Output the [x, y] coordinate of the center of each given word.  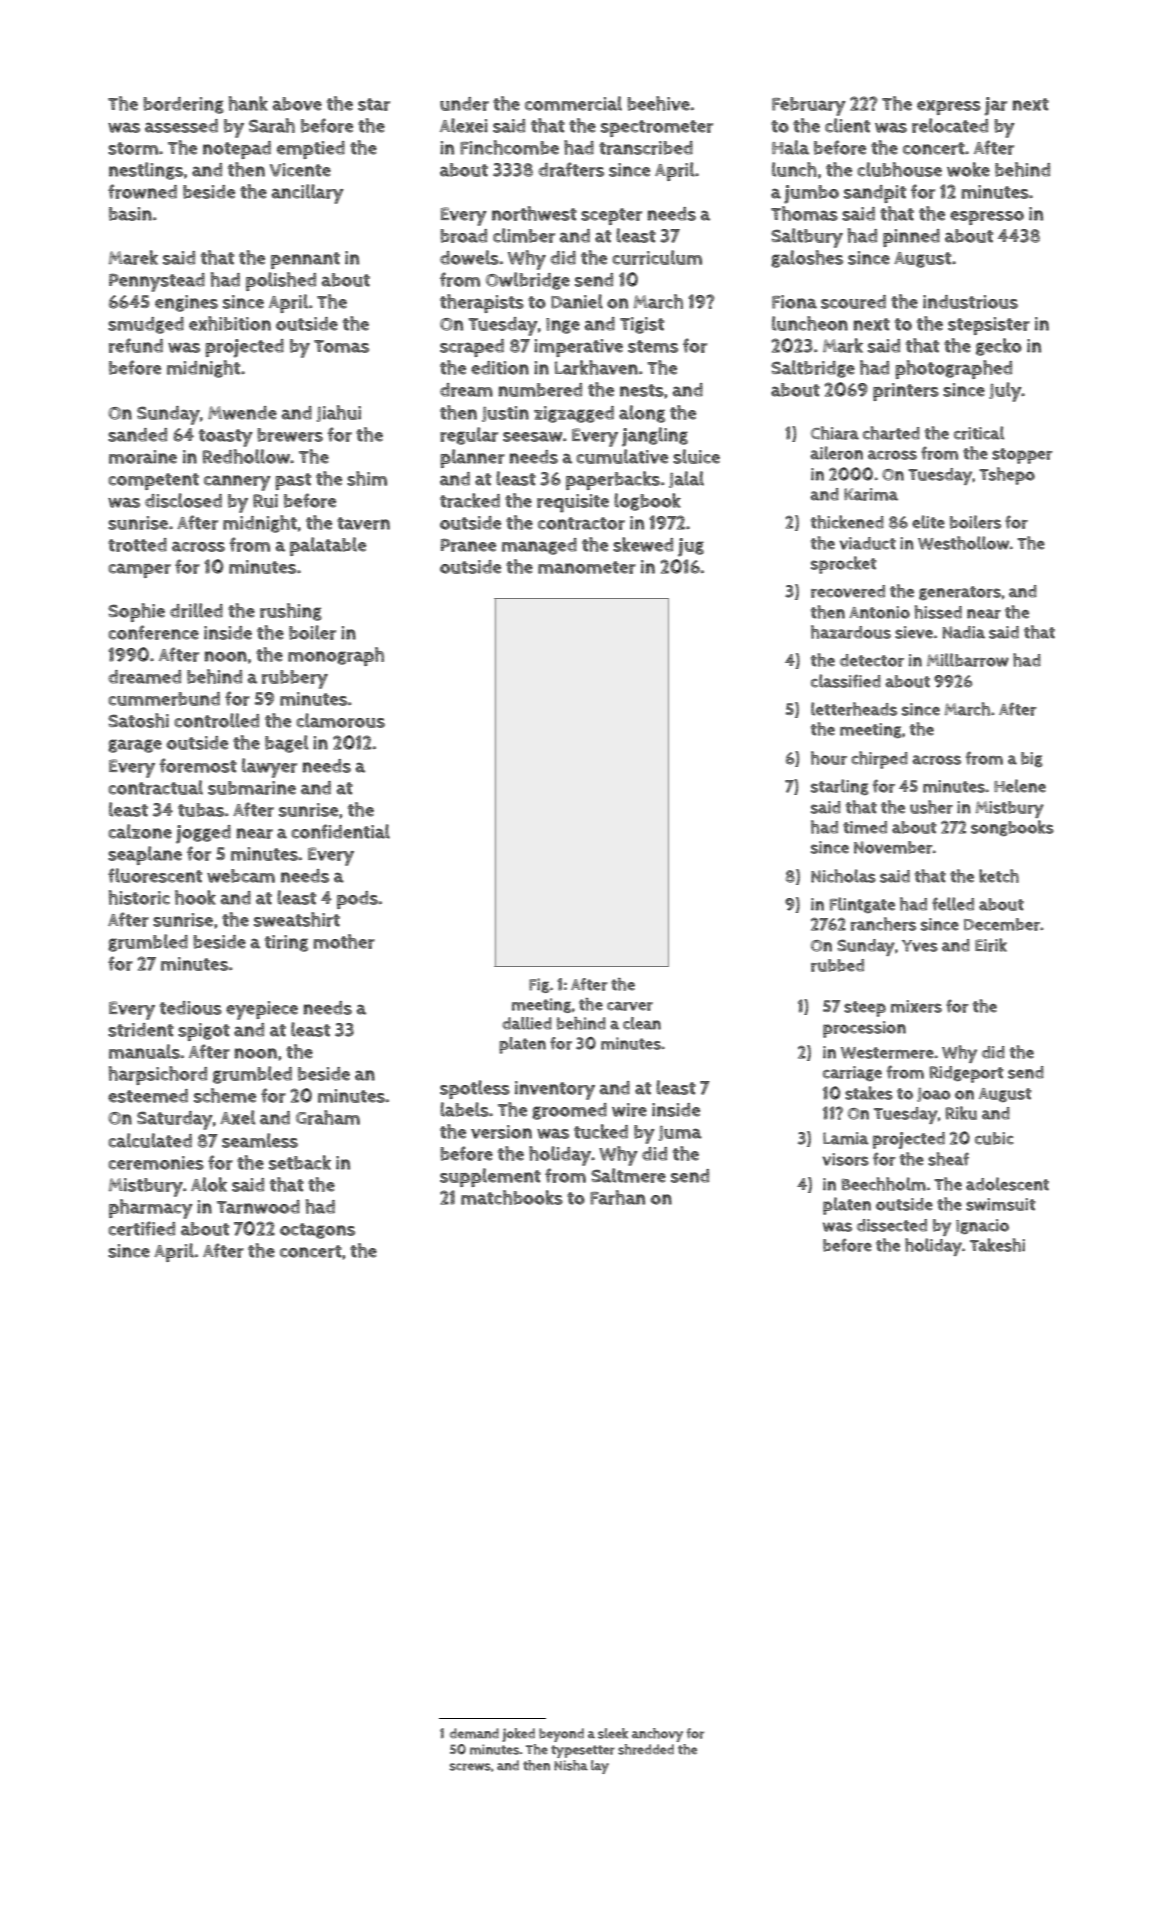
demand [474, 1733]
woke [968, 169]
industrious [970, 302]
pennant [305, 260]
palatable [328, 546]
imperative [578, 348]
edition [500, 368]
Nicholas [843, 876]
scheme [225, 1095]
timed [865, 827]
